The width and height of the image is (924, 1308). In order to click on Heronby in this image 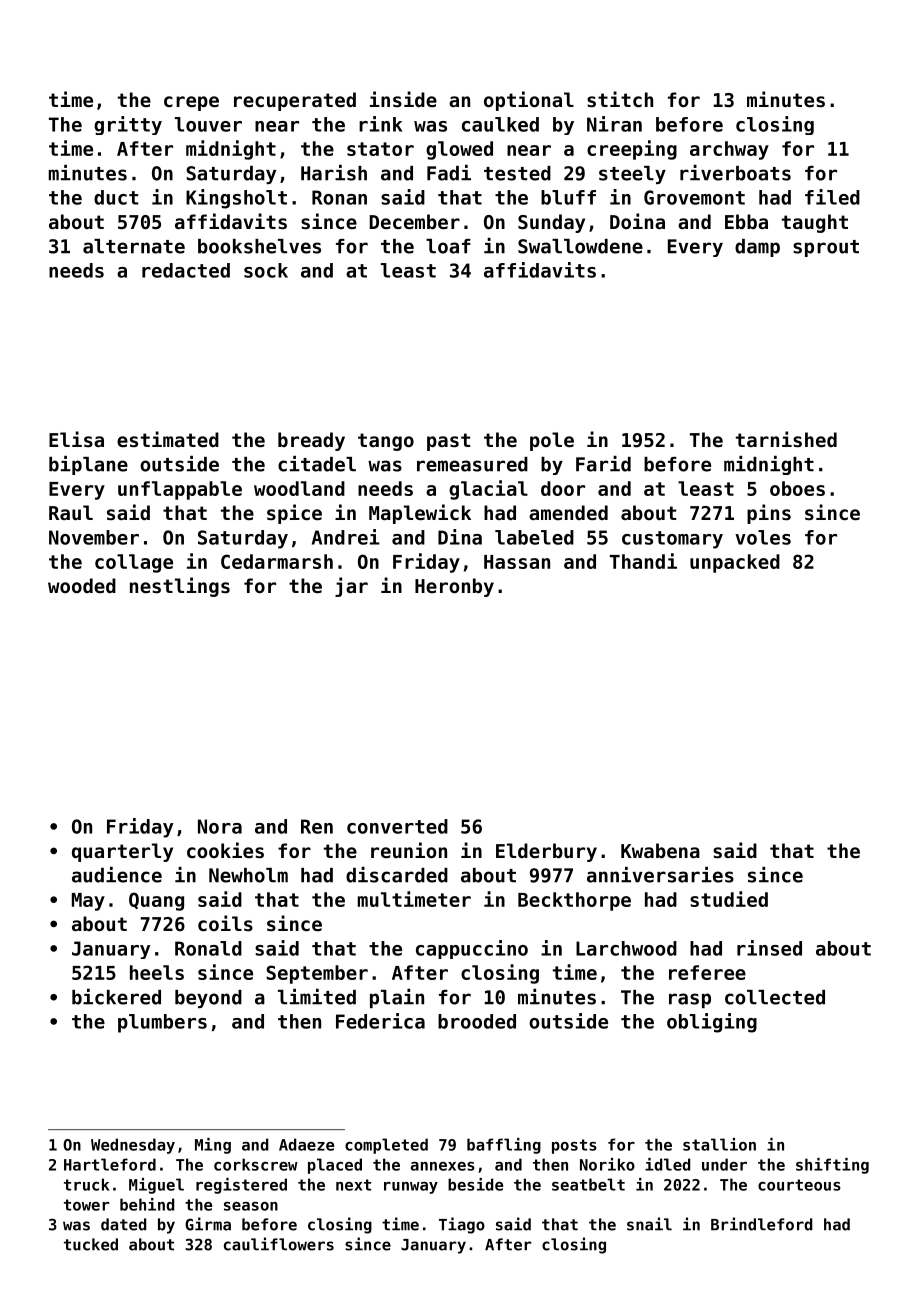, I will do `click(454, 587)`.
